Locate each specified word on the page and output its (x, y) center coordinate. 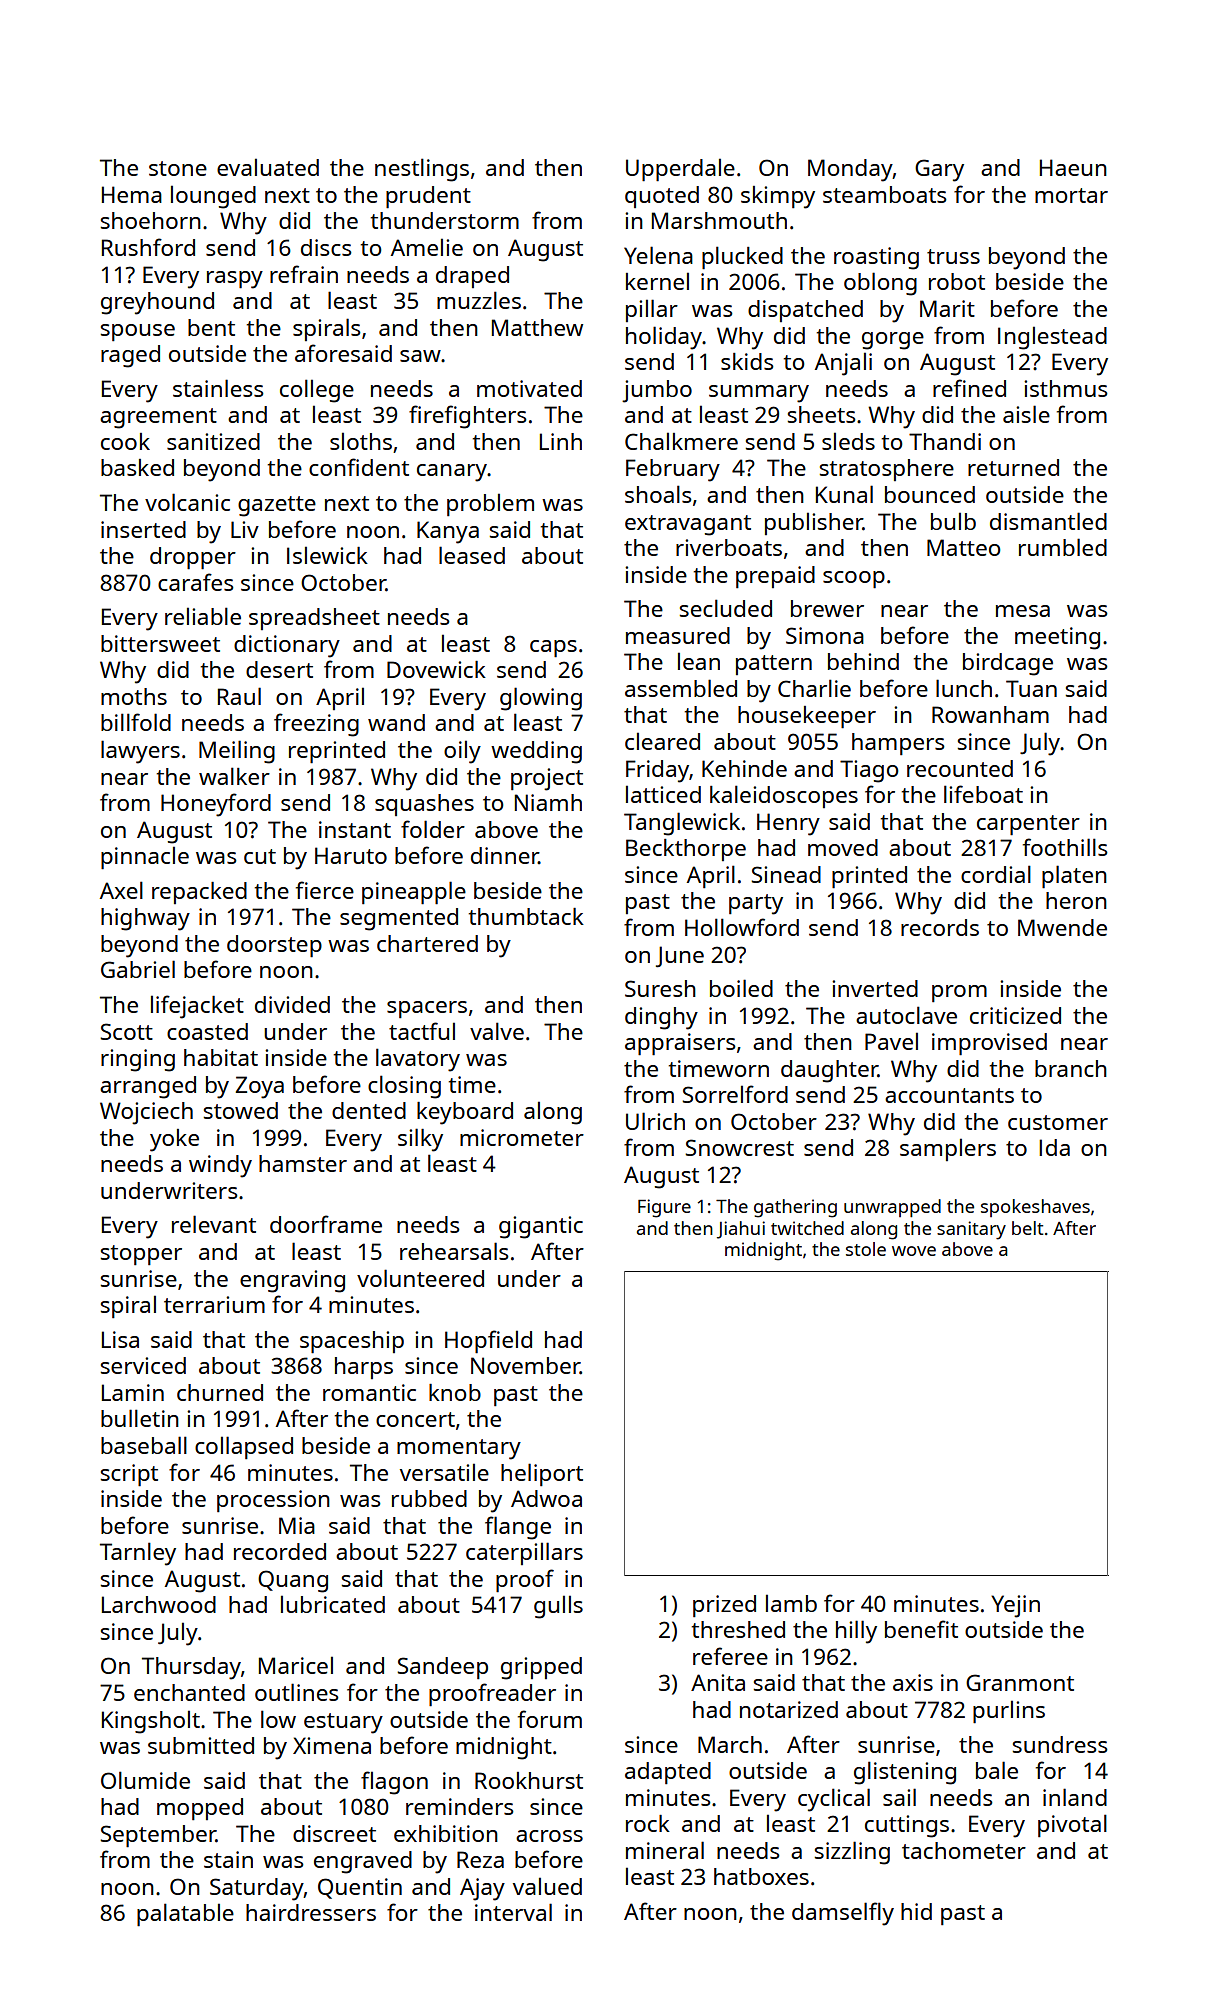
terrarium (214, 1304)
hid (916, 1911)
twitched (807, 1228)
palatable (185, 1914)
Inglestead (1052, 338)
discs (326, 247)
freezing (316, 725)
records (940, 927)
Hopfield (488, 1341)
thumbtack (526, 916)
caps (553, 648)
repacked (199, 893)
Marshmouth (719, 220)
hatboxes (761, 1876)
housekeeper (807, 717)
